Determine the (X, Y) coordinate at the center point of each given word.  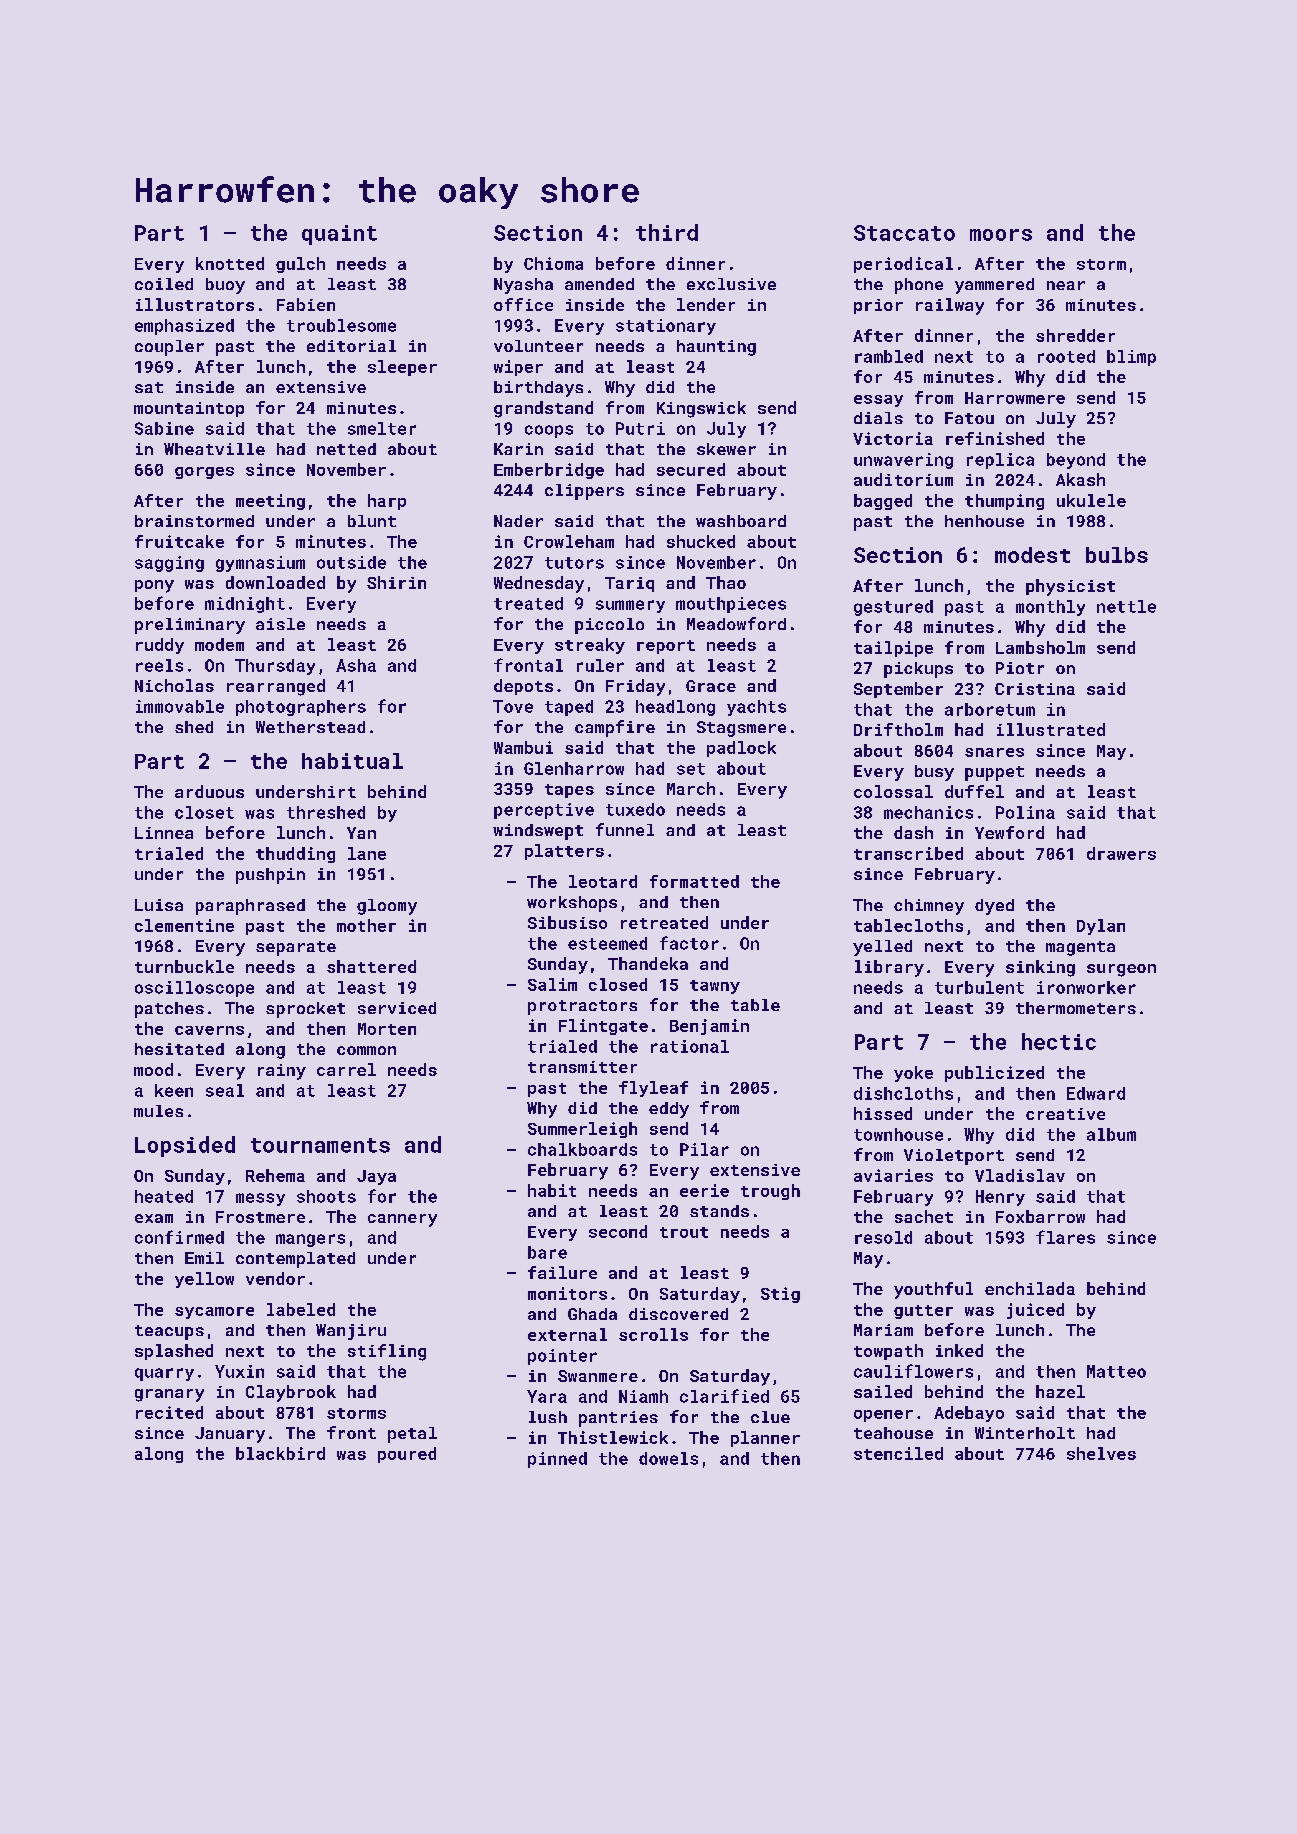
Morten (387, 1029)
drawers (1121, 853)
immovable (180, 706)
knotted (230, 263)
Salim (552, 984)
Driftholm (898, 729)
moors (1001, 235)
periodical (903, 265)
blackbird (280, 1453)
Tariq (629, 584)
